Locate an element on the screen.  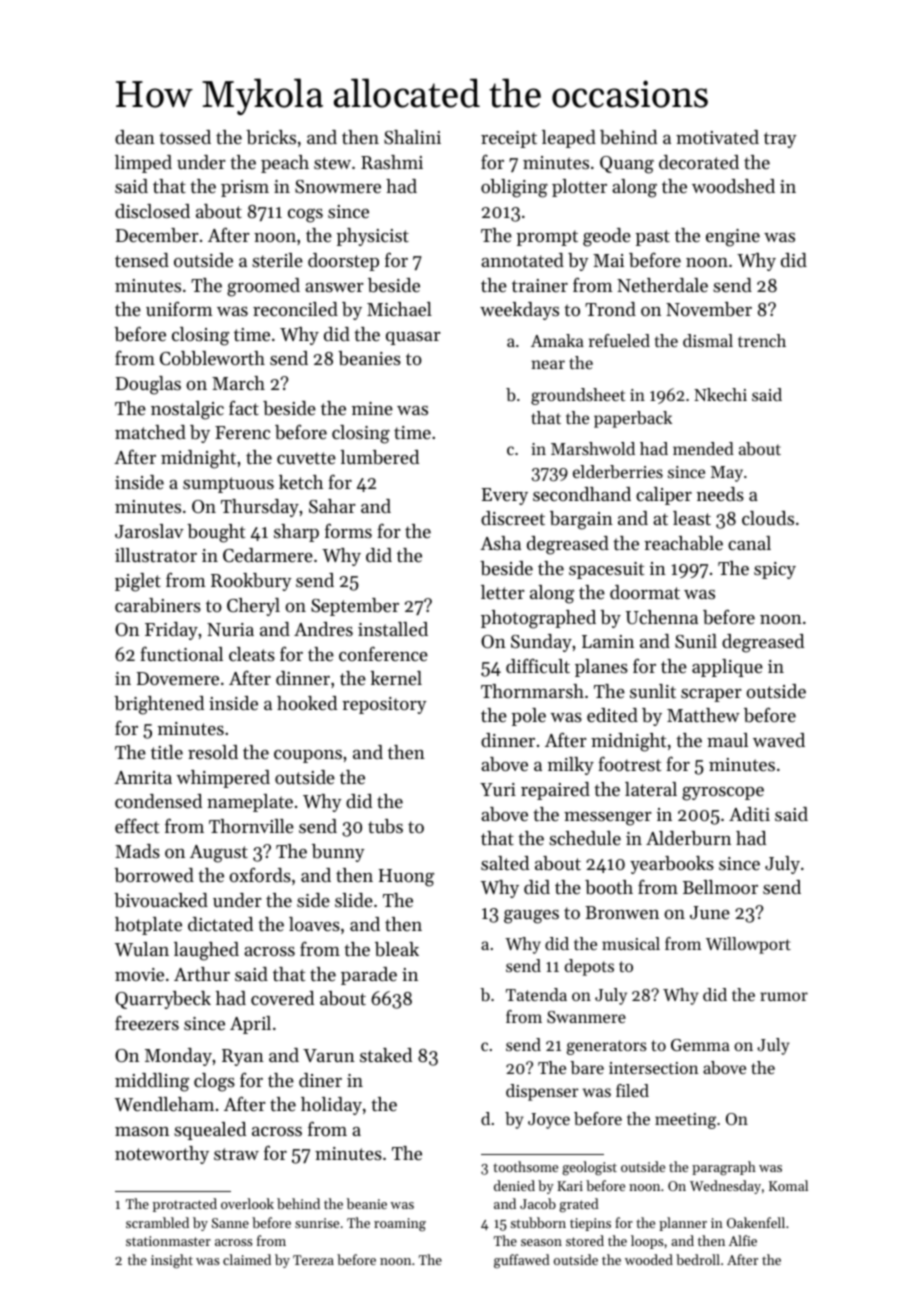
bargain is located at coordinates (581, 520).
